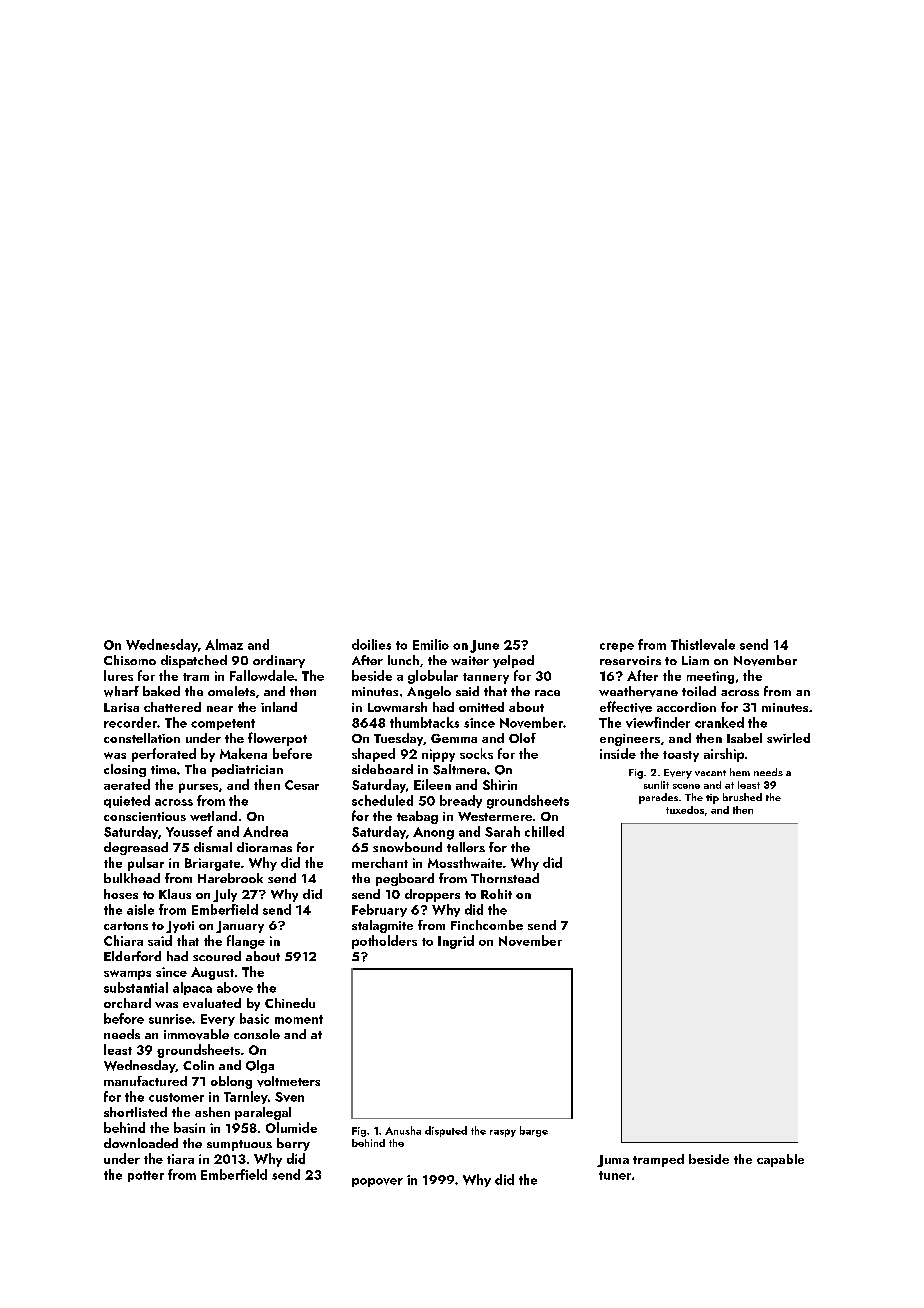  What do you see at coordinates (432, 895) in the image?
I see `droppers` at bounding box center [432, 895].
